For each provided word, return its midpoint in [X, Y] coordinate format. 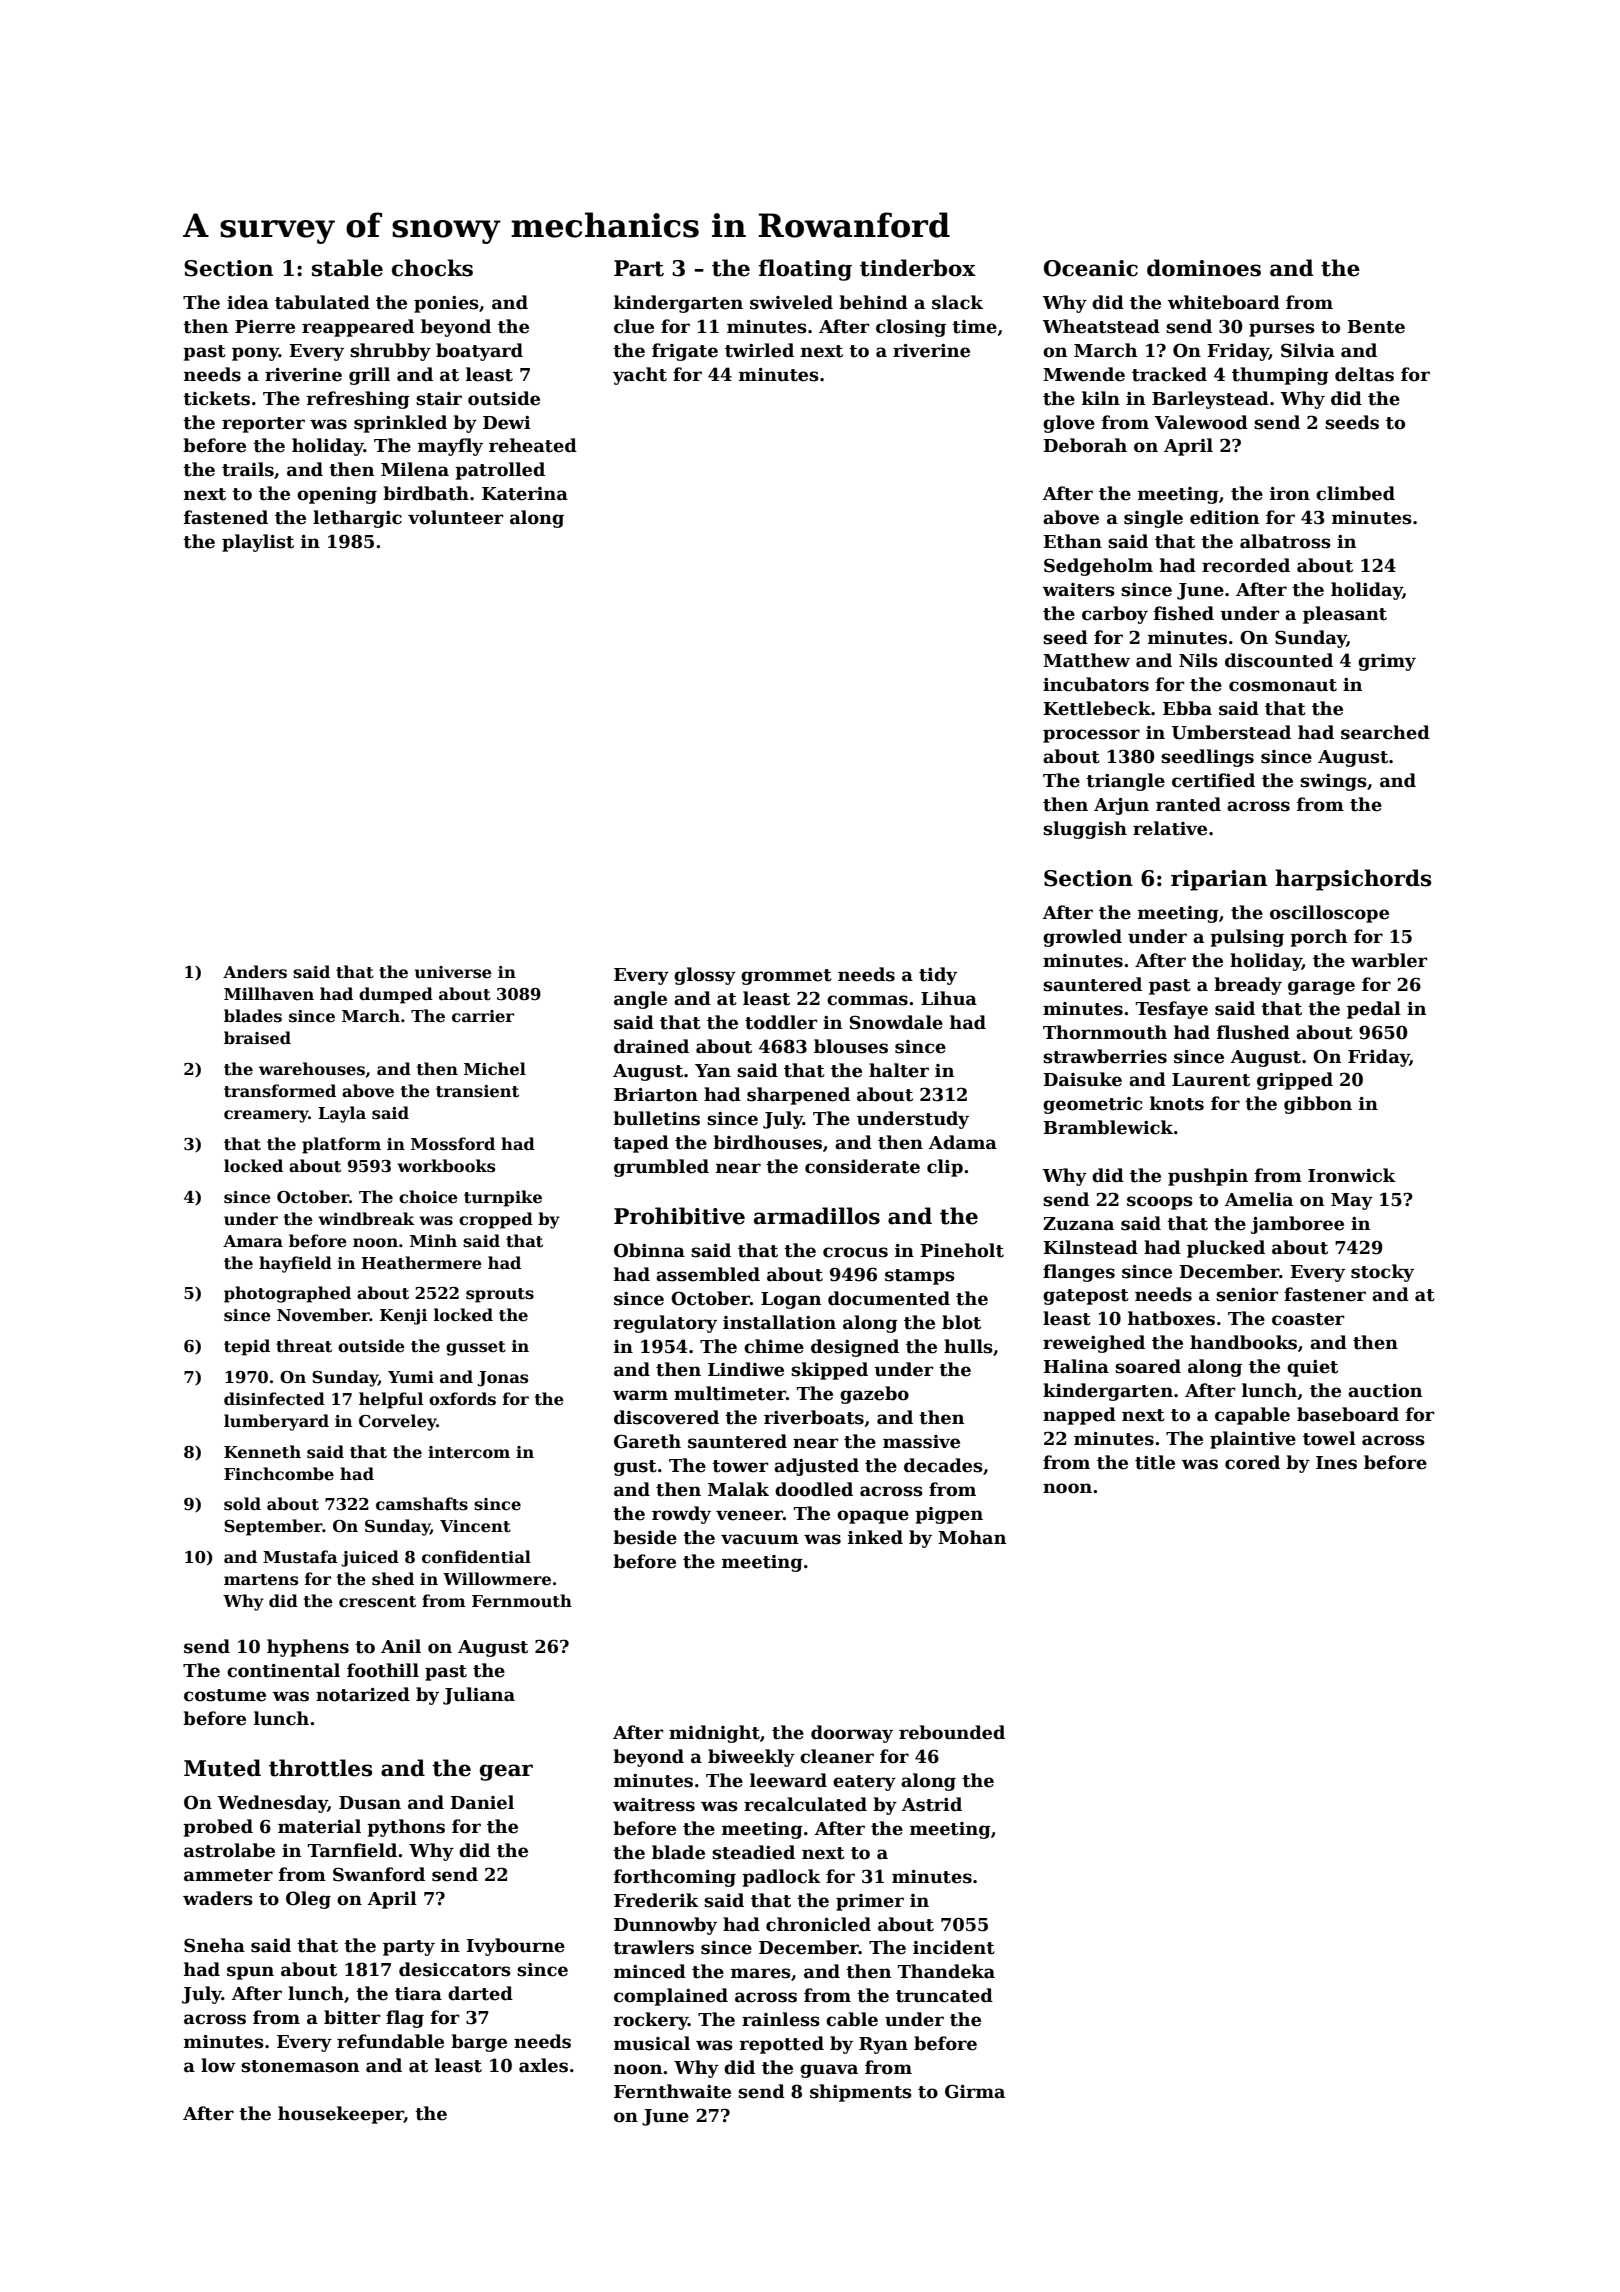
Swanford [379, 1874]
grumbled [661, 1168]
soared [1148, 1366]
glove [1069, 424]
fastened [226, 517]
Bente [1376, 327]
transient [477, 1091]
